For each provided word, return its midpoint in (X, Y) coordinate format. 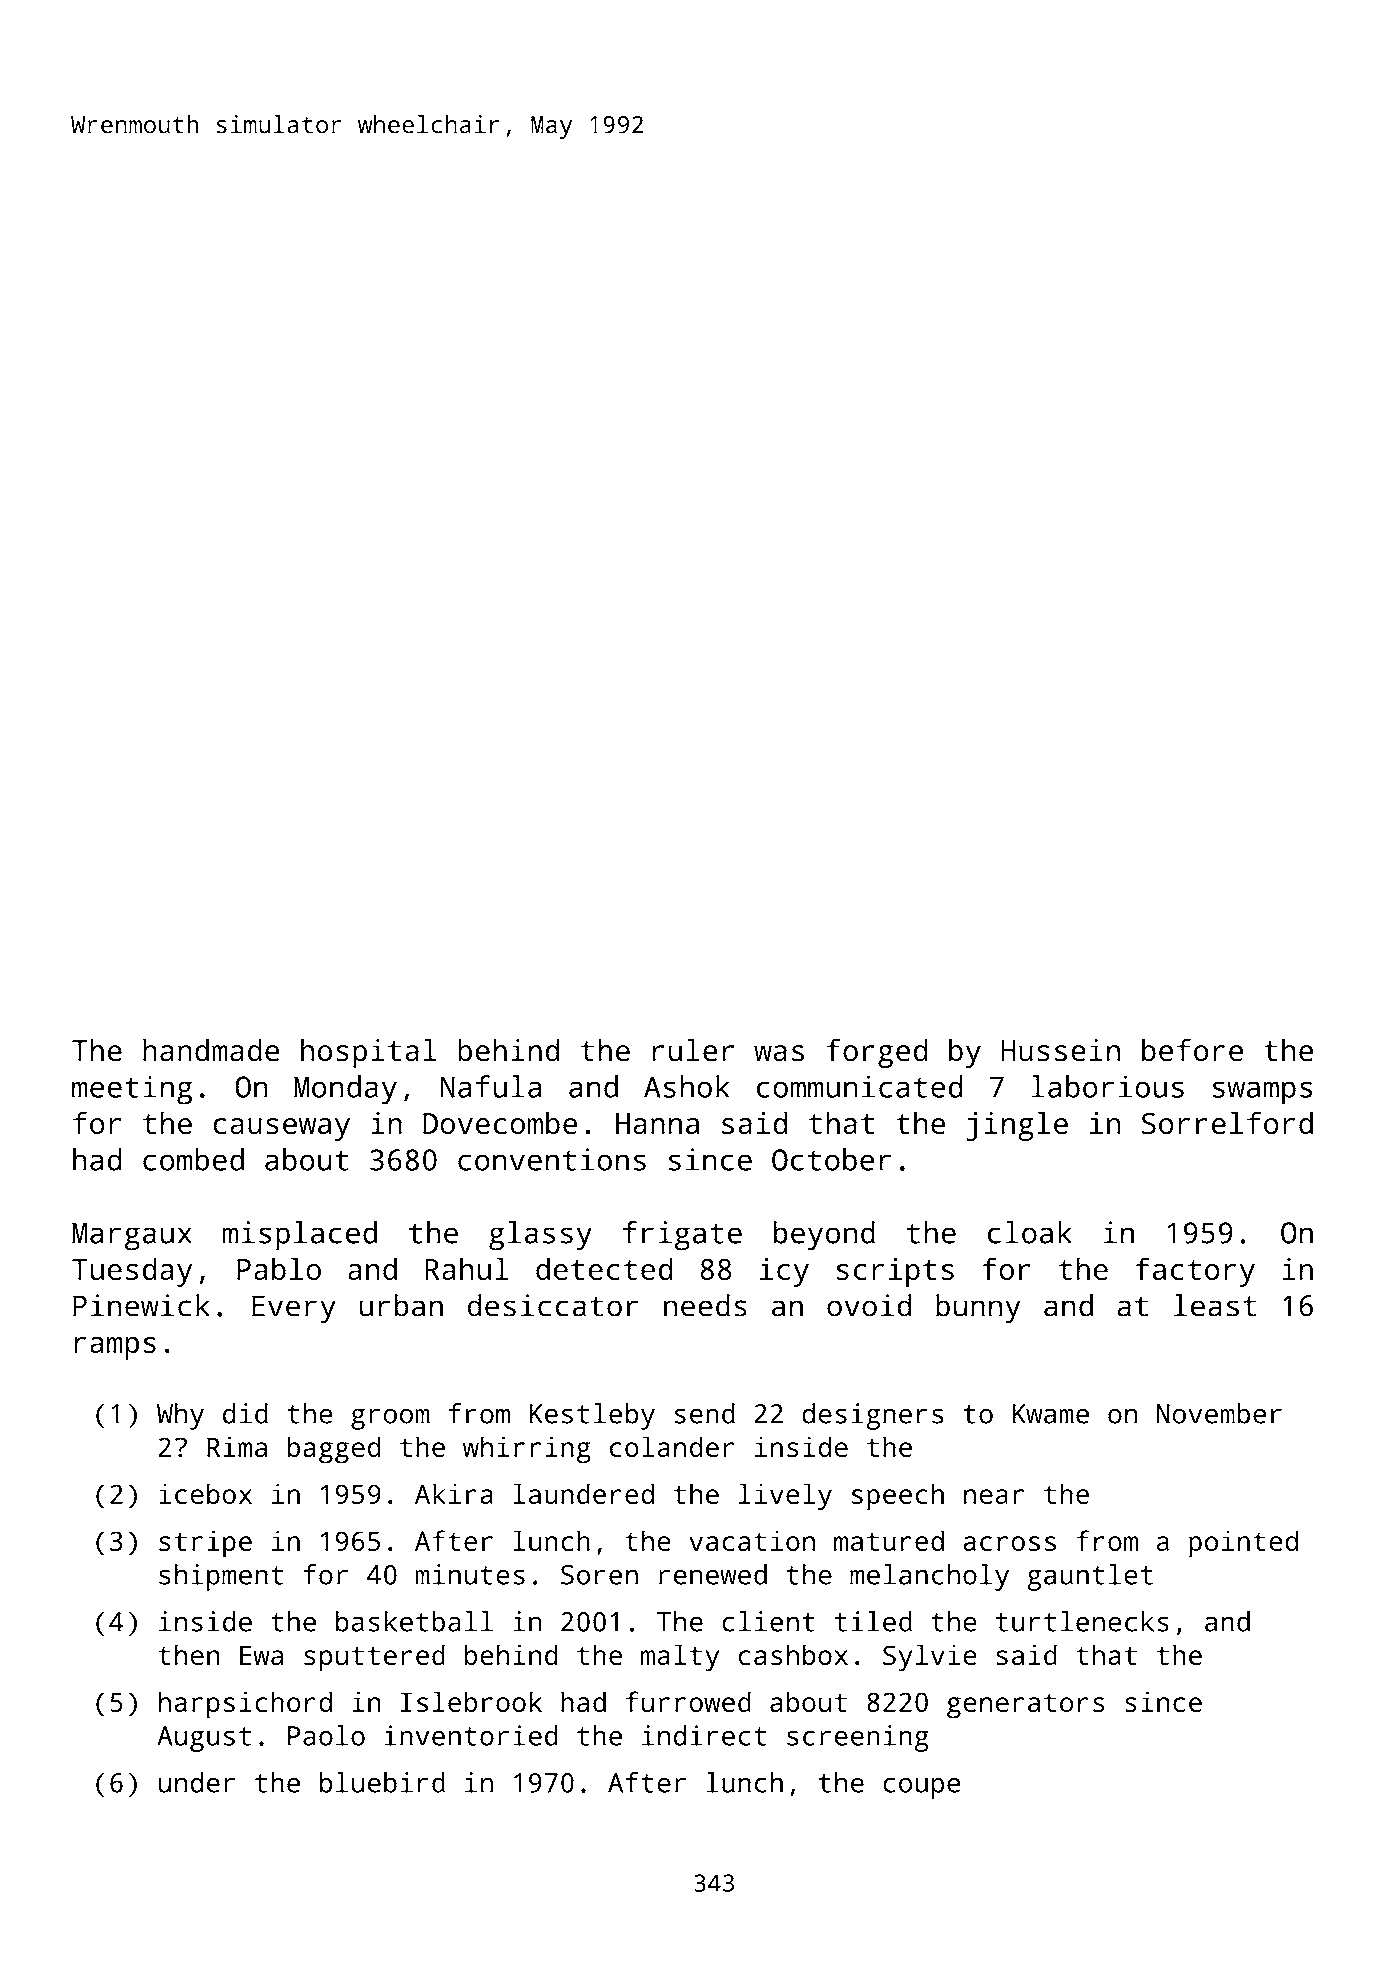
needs (705, 1305)
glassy (540, 1235)
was (779, 1053)
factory (1195, 1272)
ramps (115, 1348)
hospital (369, 1053)
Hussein (1060, 1050)
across (1009, 1543)
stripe (205, 1544)
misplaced (300, 1236)
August (204, 1739)
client (768, 1621)
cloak (1030, 1232)
